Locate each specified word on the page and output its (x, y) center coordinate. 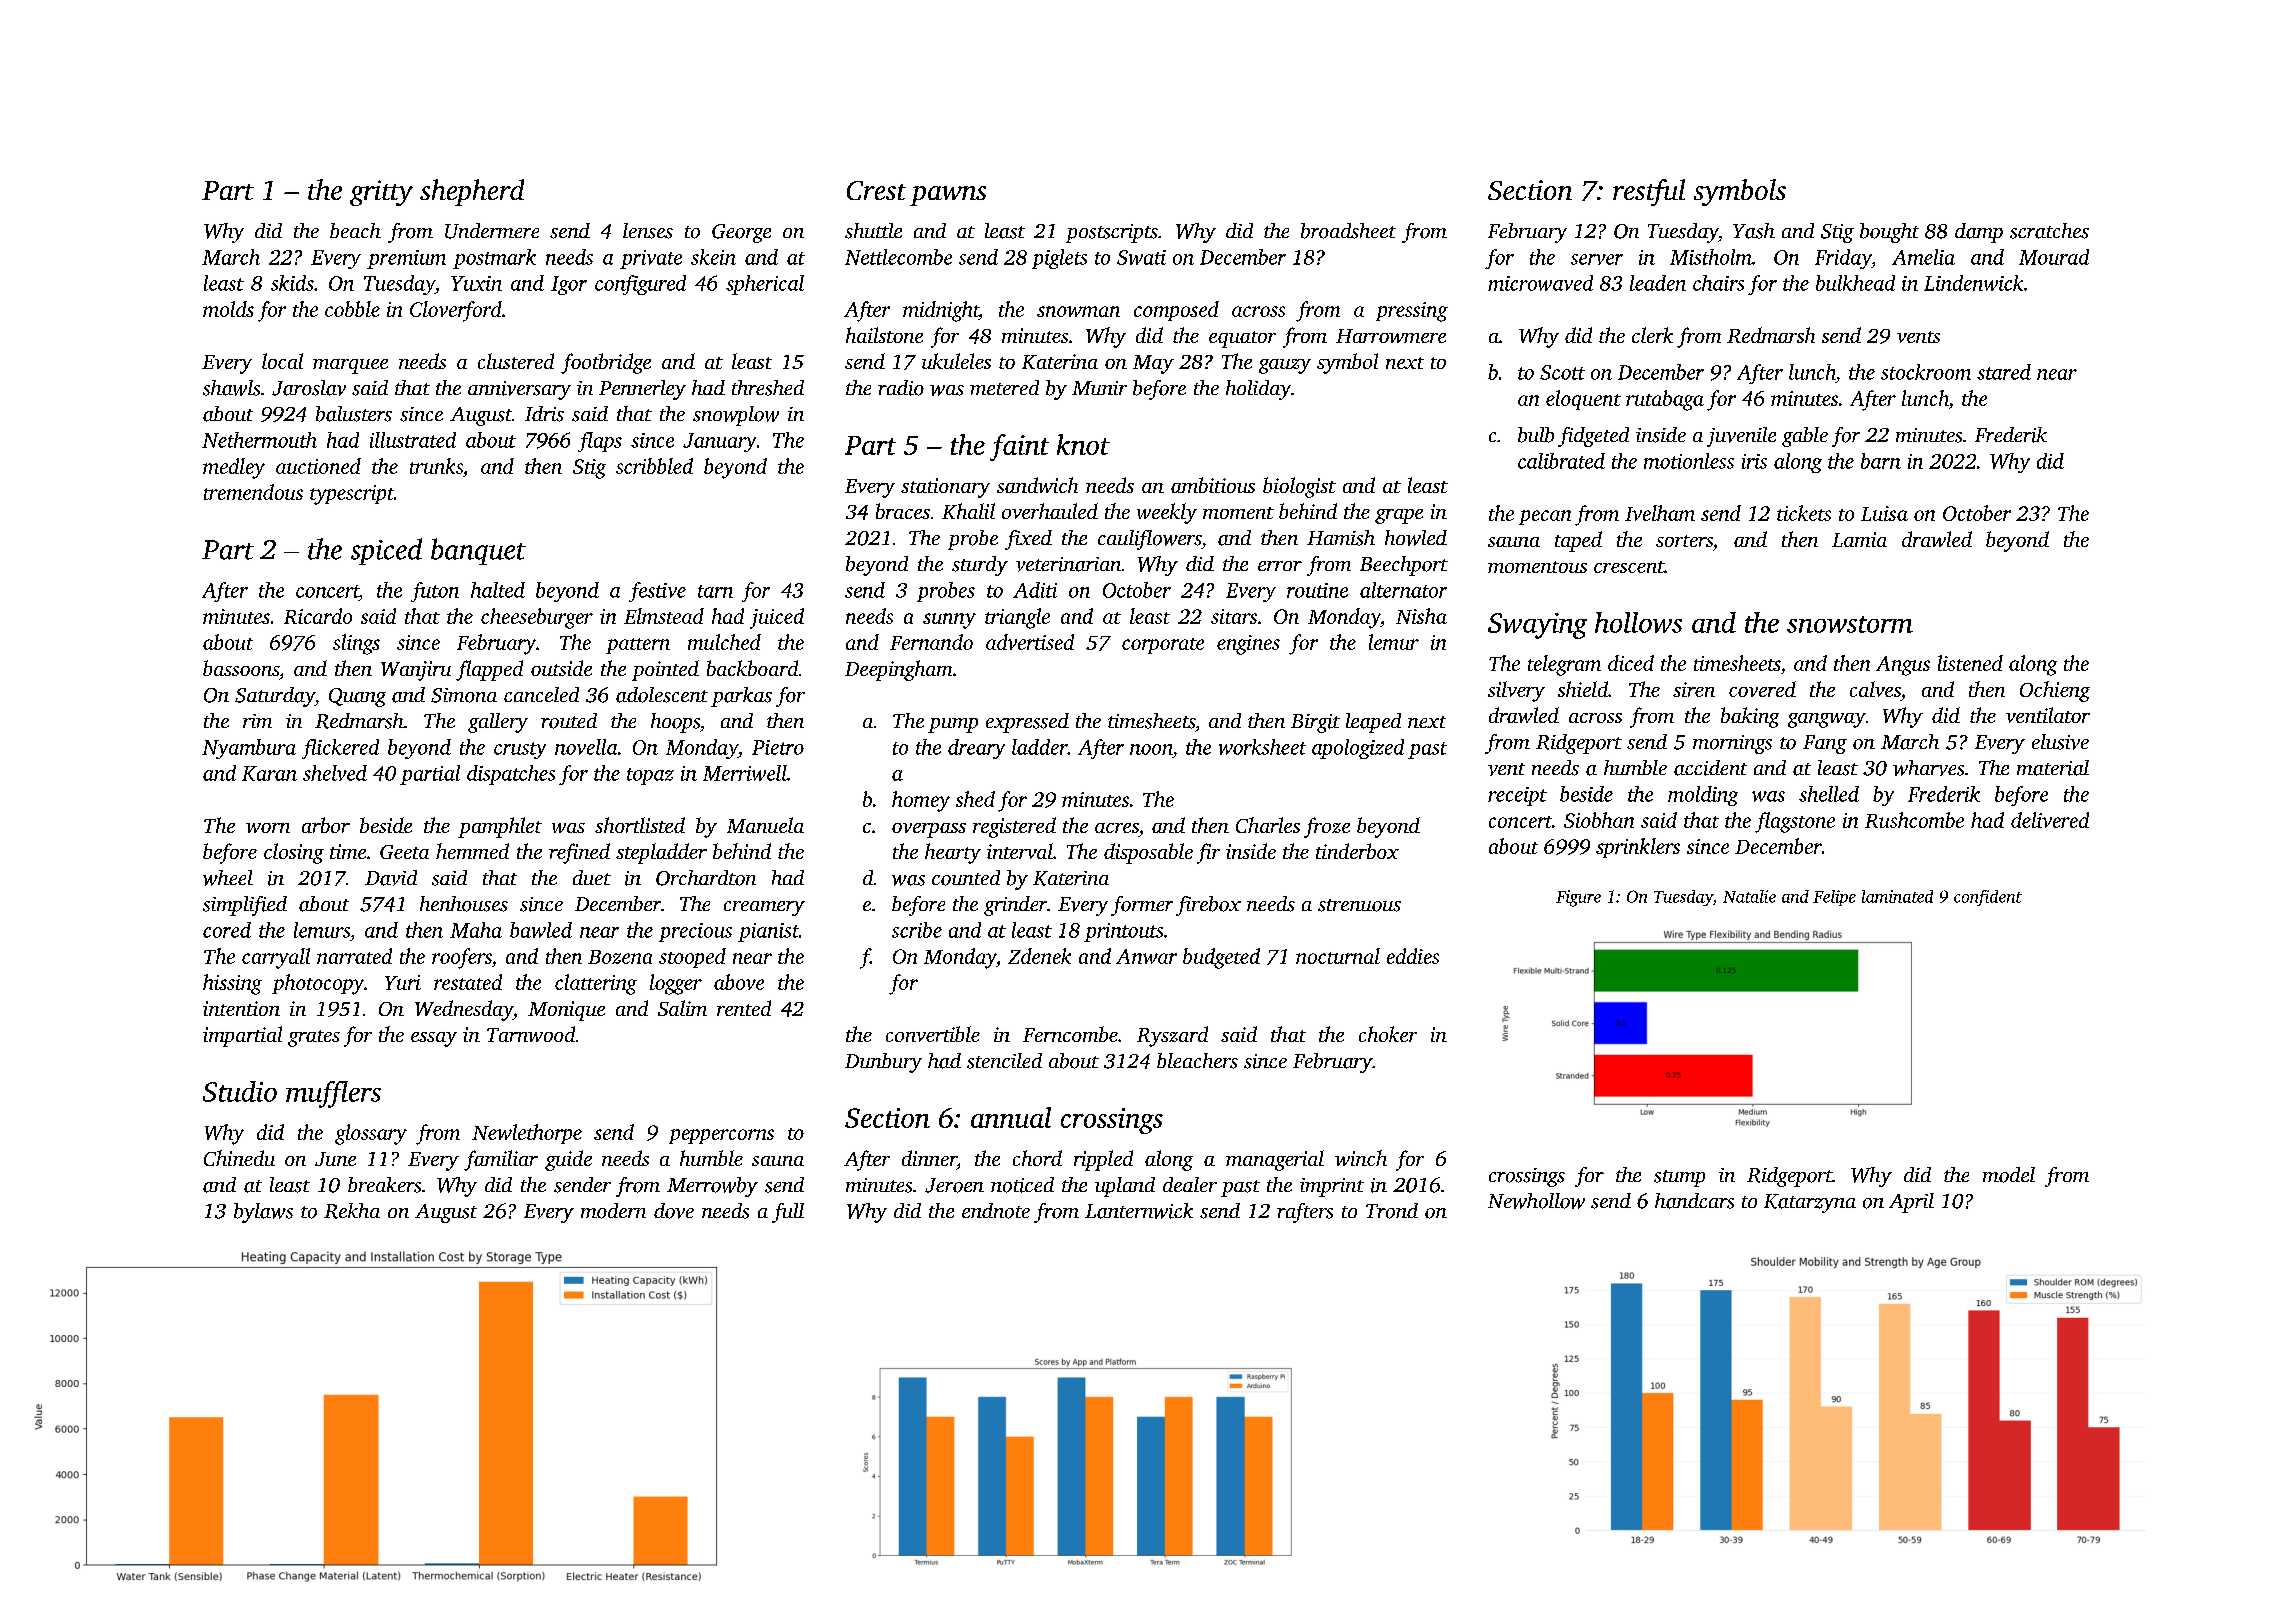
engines (1248, 645)
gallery (498, 723)
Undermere (492, 231)
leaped (1373, 723)
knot (1083, 444)
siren (1694, 689)
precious (695, 932)
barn (1881, 461)
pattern (638, 646)
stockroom (1926, 372)
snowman (1078, 311)
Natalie (1749, 896)
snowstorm (1850, 624)
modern (613, 1211)
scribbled (654, 466)
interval (1020, 851)
